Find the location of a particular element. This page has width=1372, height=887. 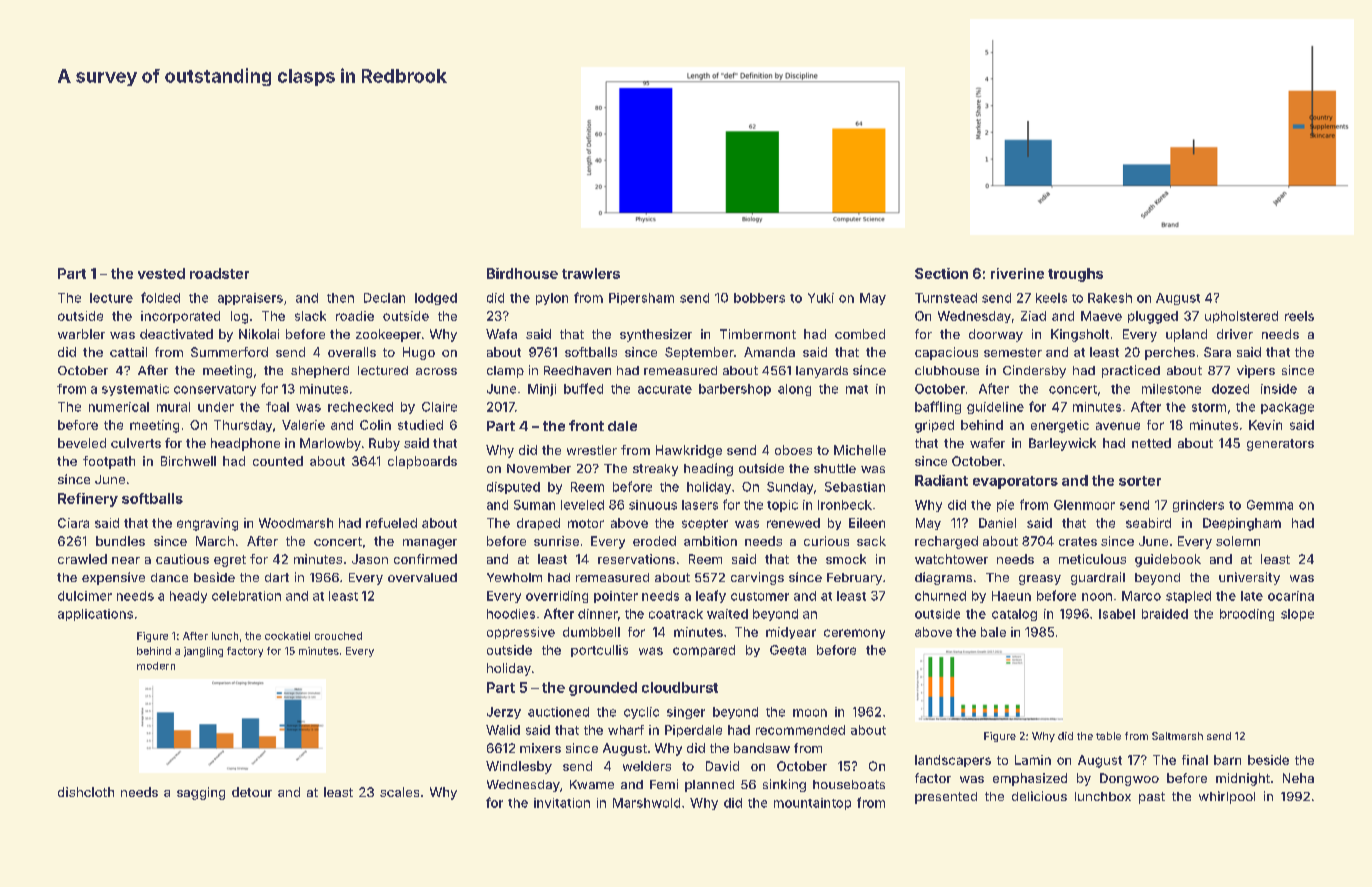

egret is located at coordinates (230, 561).
